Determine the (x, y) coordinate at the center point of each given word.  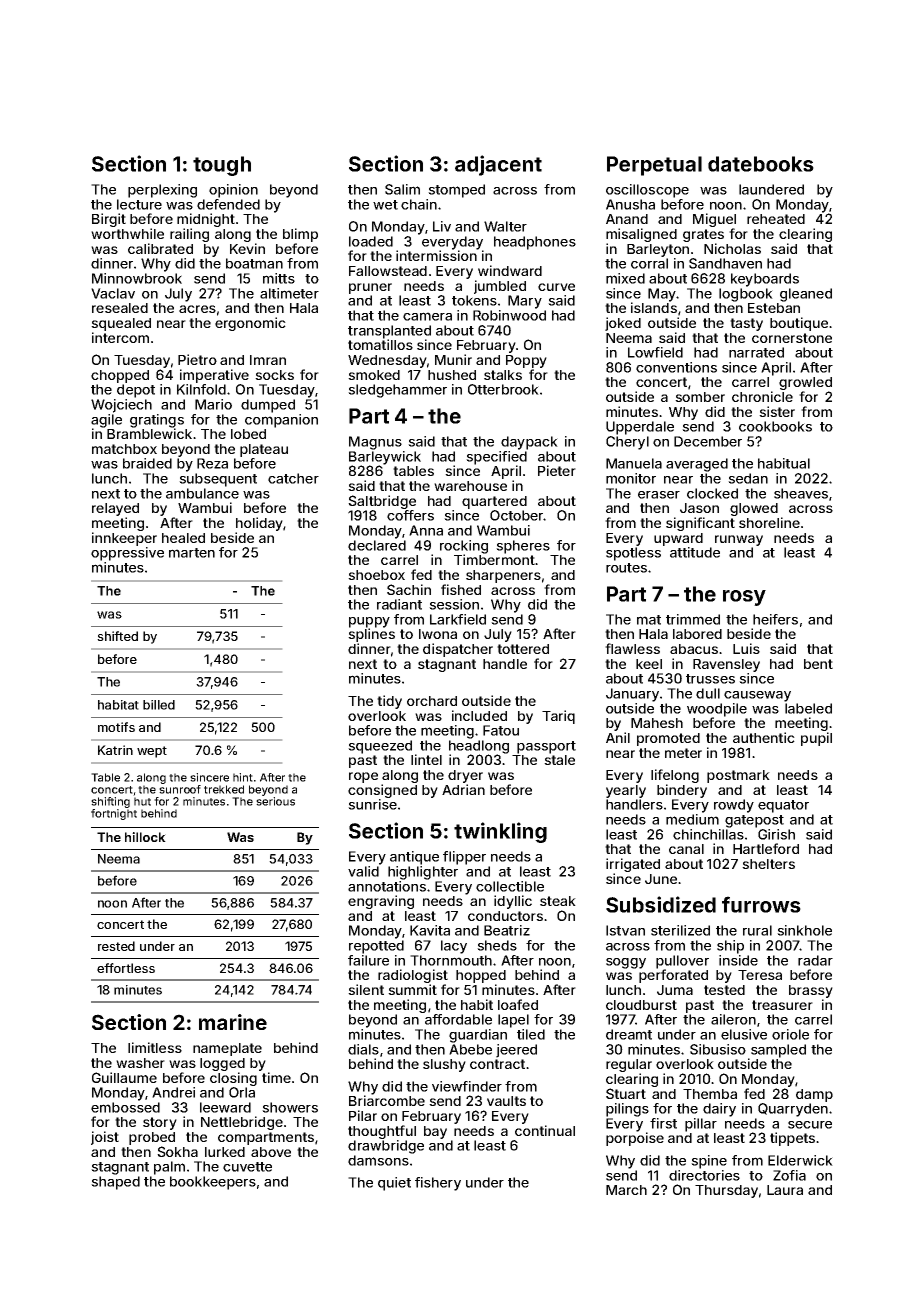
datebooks (761, 164)
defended (228, 204)
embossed (125, 1107)
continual (545, 1130)
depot (136, 391)
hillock (145, 837)
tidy (389, 702)
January (632, 695)
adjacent (498, 165)
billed (159, 705)
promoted (668, 739)
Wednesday (387, 361)
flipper (464, 858)
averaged (697, 465)
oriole (790, 1034)
